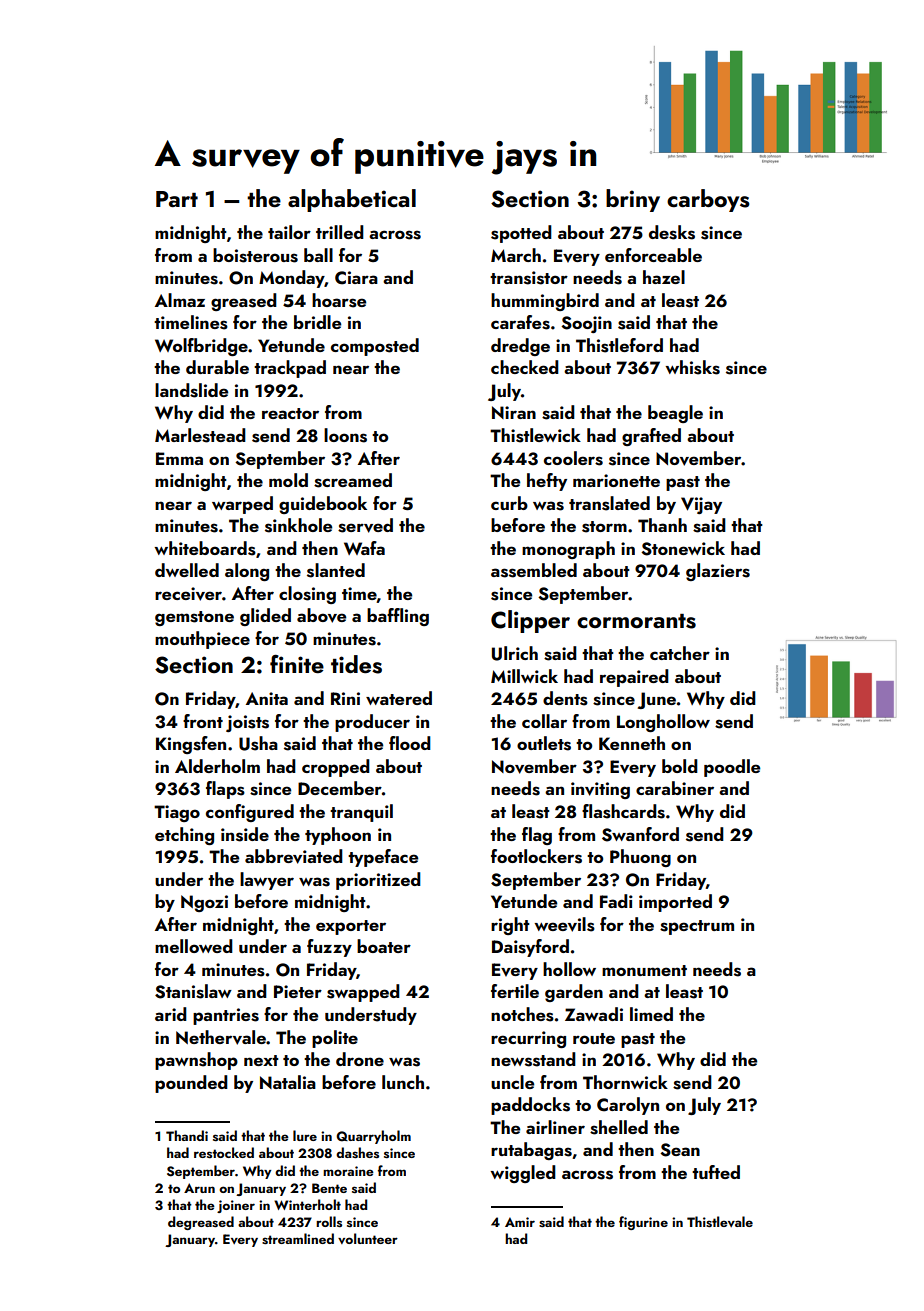  Describe the element at coordinates (509, 503) in the image. I see `curb` at that location.
